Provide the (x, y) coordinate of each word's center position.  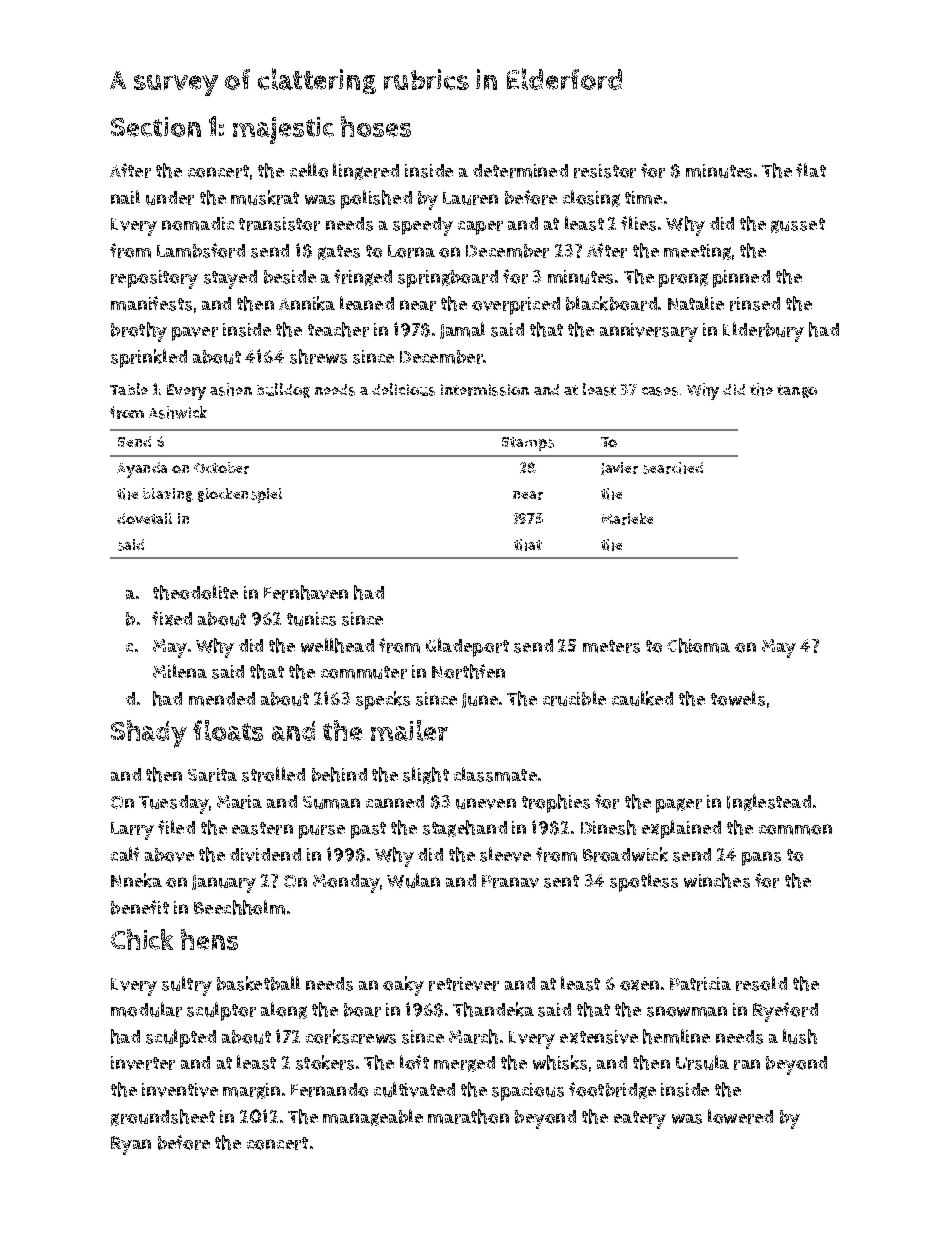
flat (811, 170)
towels (738, 698)
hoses (376, 126)
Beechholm (239, 907)
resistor (605, 171)
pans (761, 858)
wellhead (337, 645)
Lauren (470, 198)
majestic (283, 130)
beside (290, 277)
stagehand (465, 828)
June (480, 700)
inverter (143, 1063)
